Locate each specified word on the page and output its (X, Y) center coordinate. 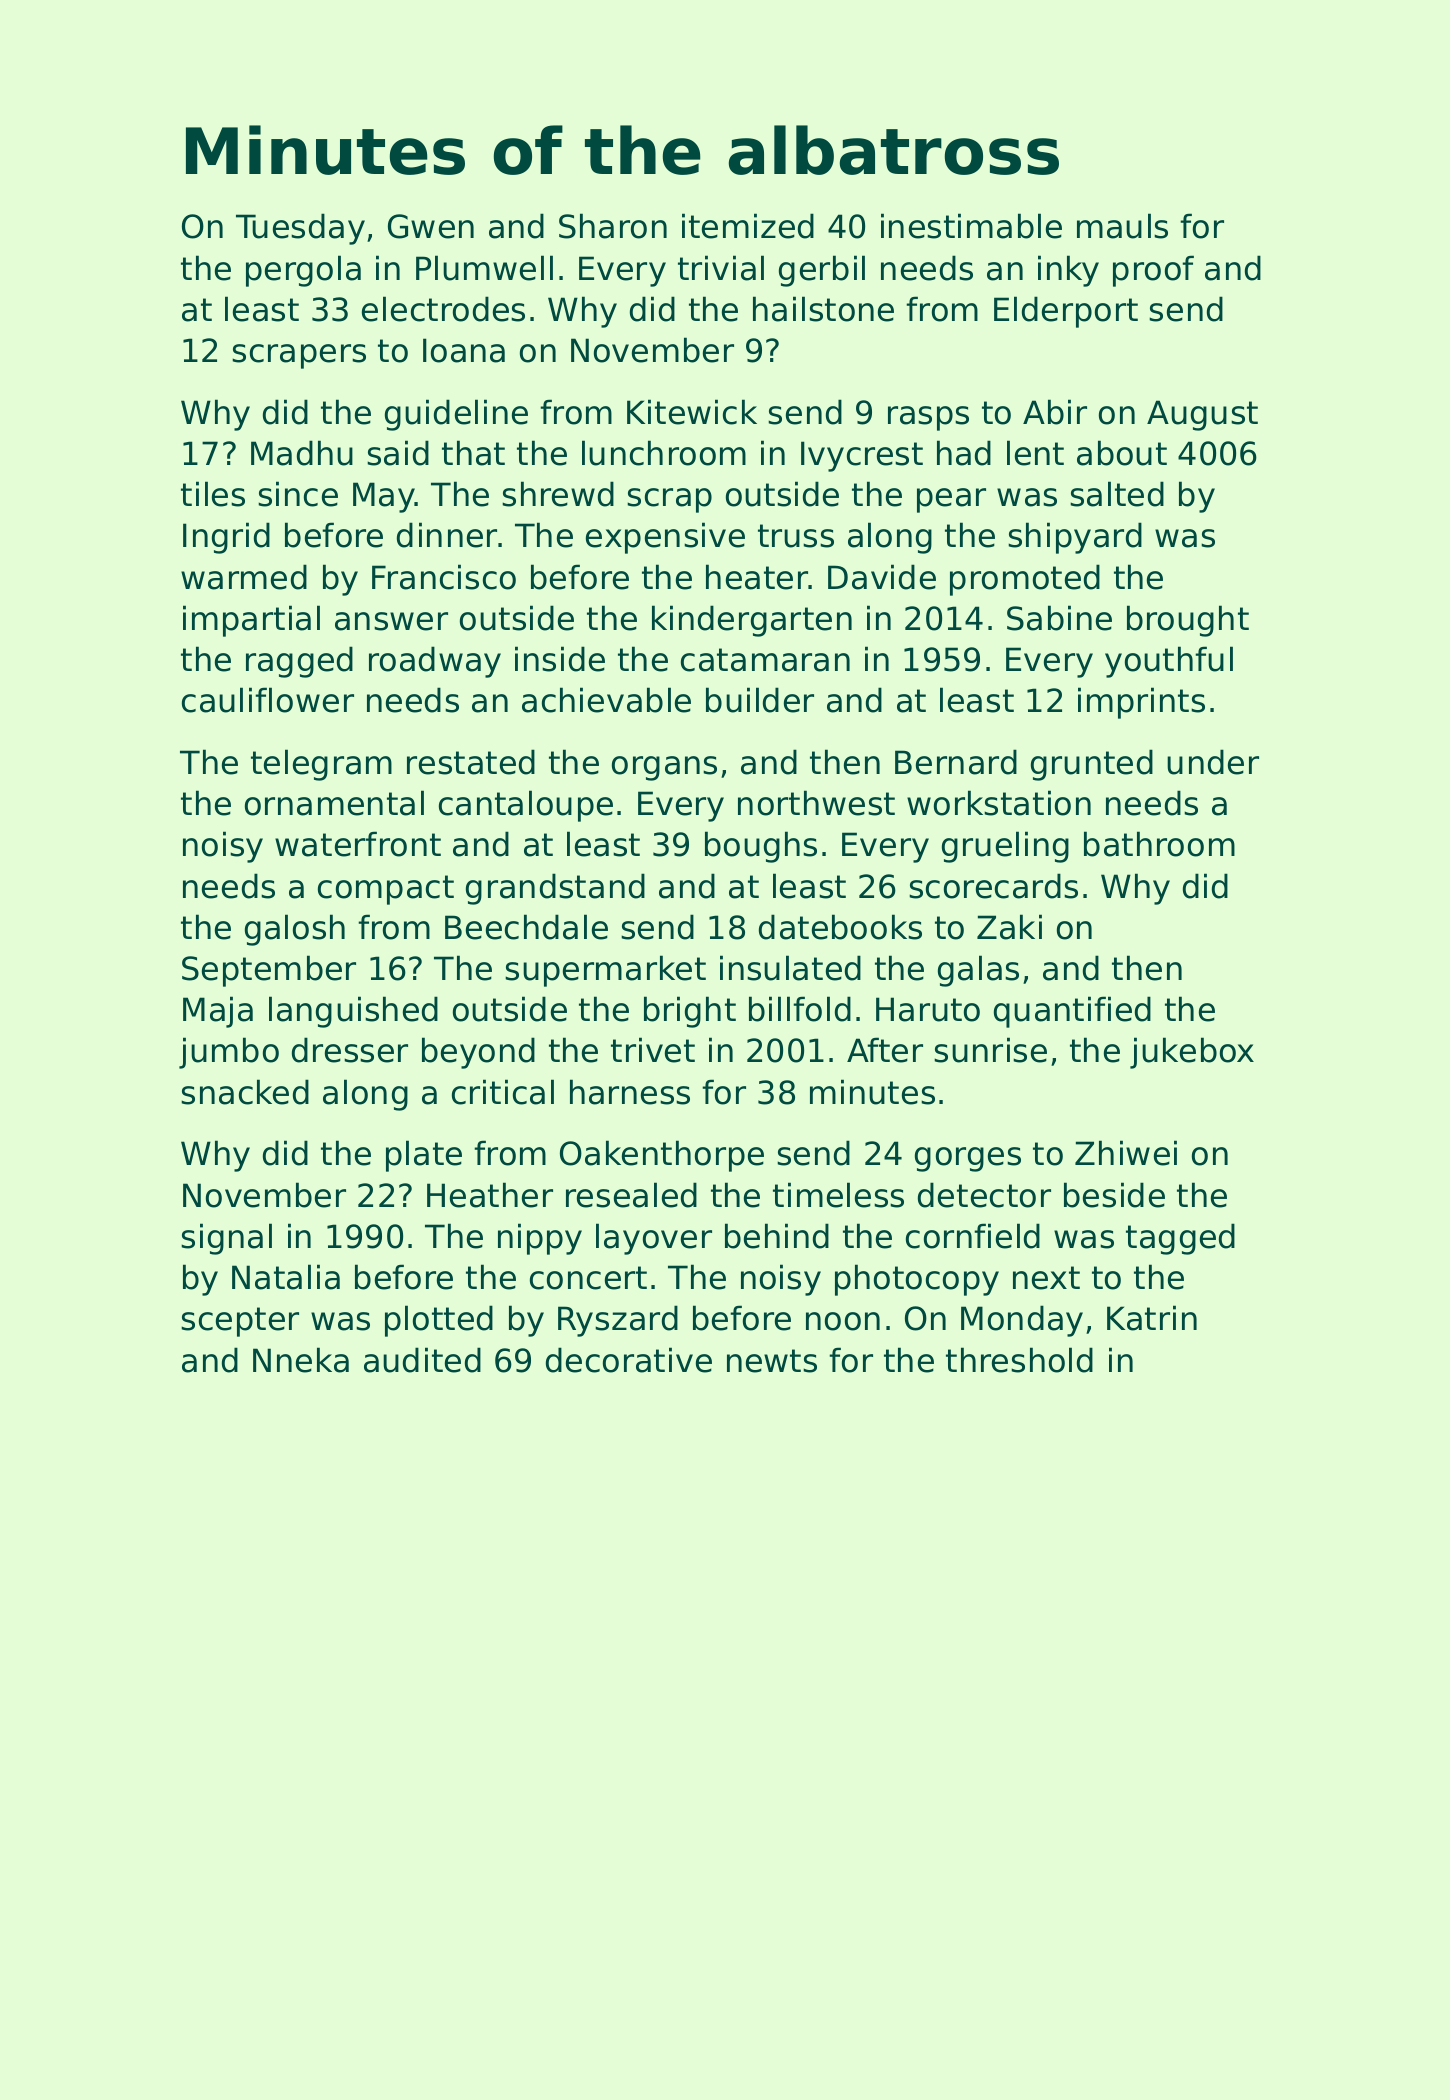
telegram (321, 765)
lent (1035, 453)
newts (772, 1361)
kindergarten (752, 621)
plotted (439, 1321)
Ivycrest (862, 456)
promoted (1025, 580)
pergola (303, 271)
